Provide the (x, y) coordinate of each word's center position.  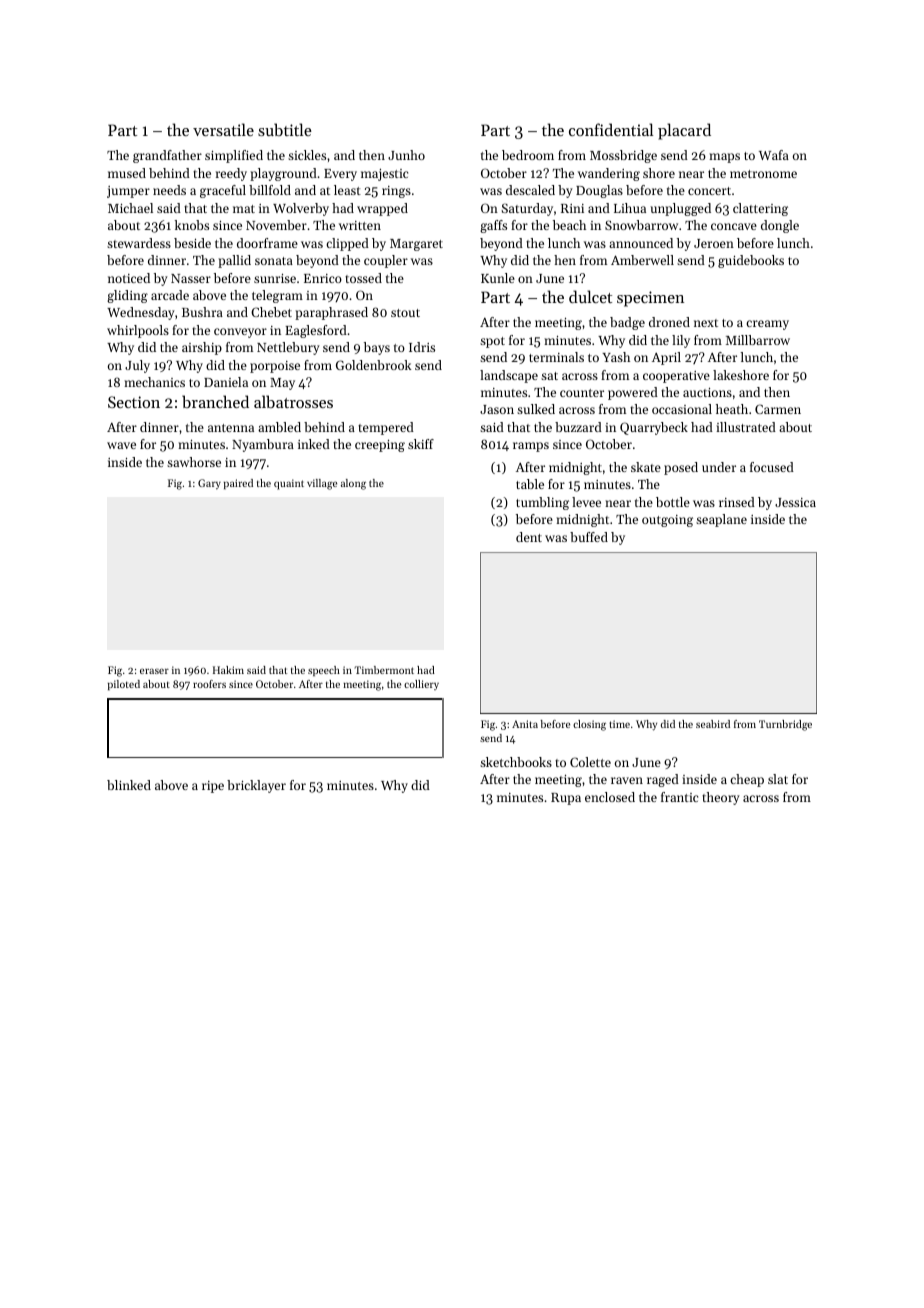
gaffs (493, 226)
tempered (386, 428)
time (619, 724)
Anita (525, 724)
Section (134, 402)
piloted (124, 685)
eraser (154, 671)
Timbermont (384, 670)
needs (169, 190)
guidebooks (751, 261)
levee (586, 502)
